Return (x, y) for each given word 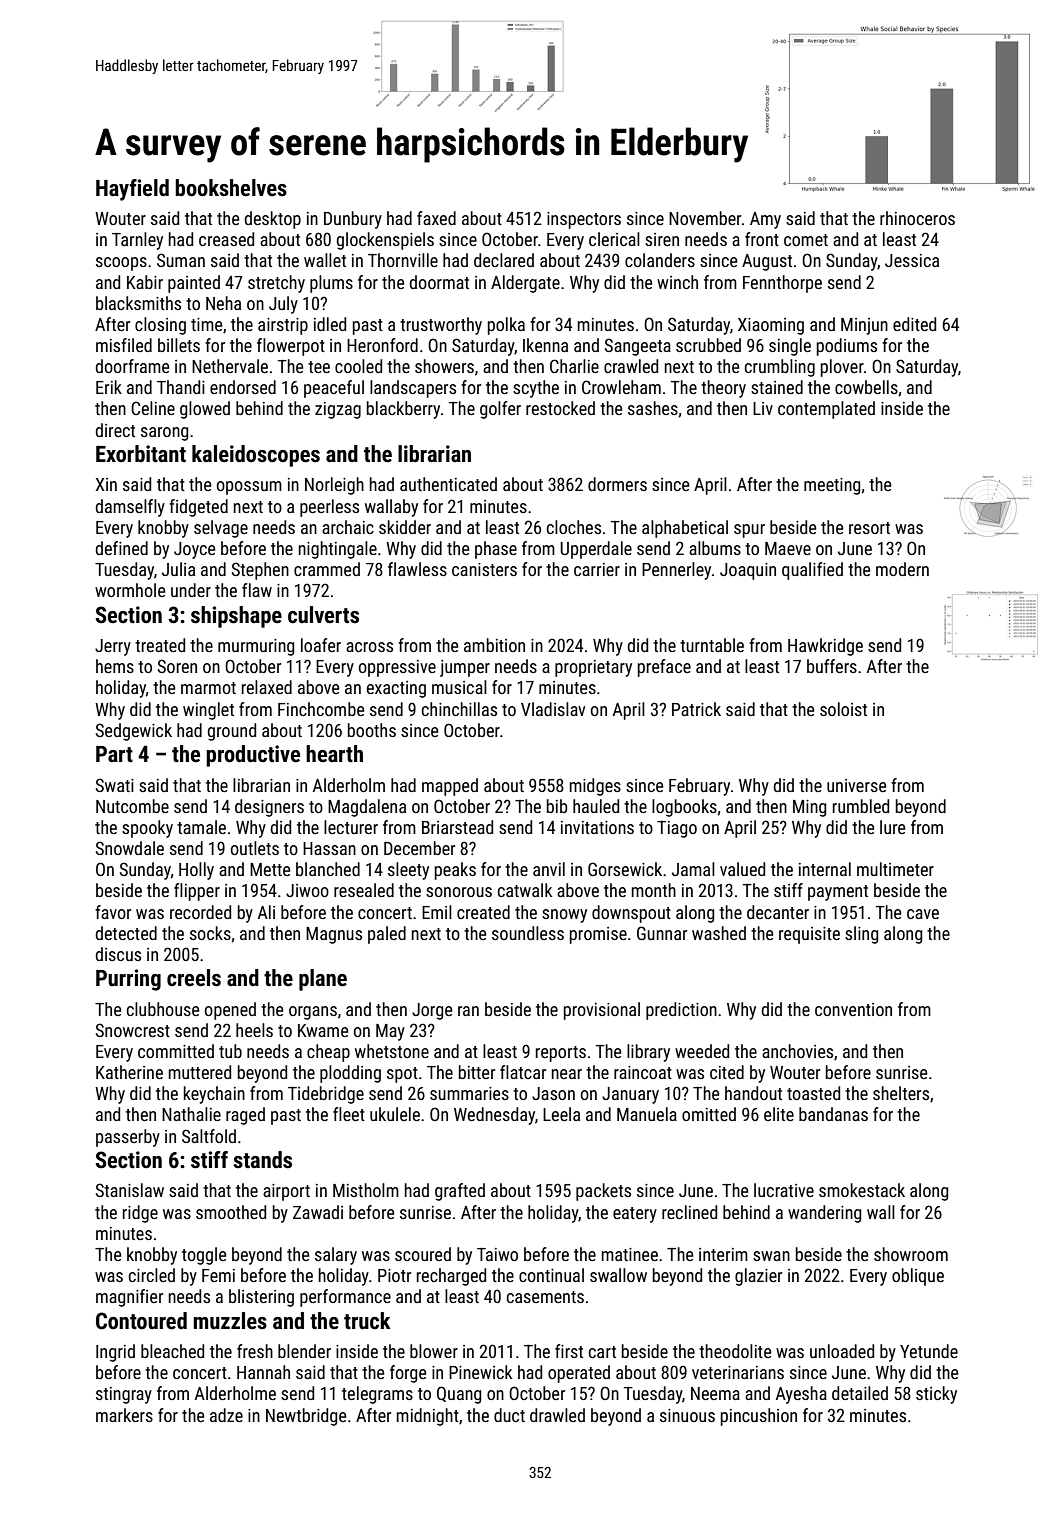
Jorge (432, 1011)
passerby (128, 1138)
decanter (778, 912)
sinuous (687, 1415)
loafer (321, 645)
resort (869, 528)
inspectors (584, 220)
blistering (261, 1298)
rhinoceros (917, 218)
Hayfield (132, 190)
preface (664, 668)
